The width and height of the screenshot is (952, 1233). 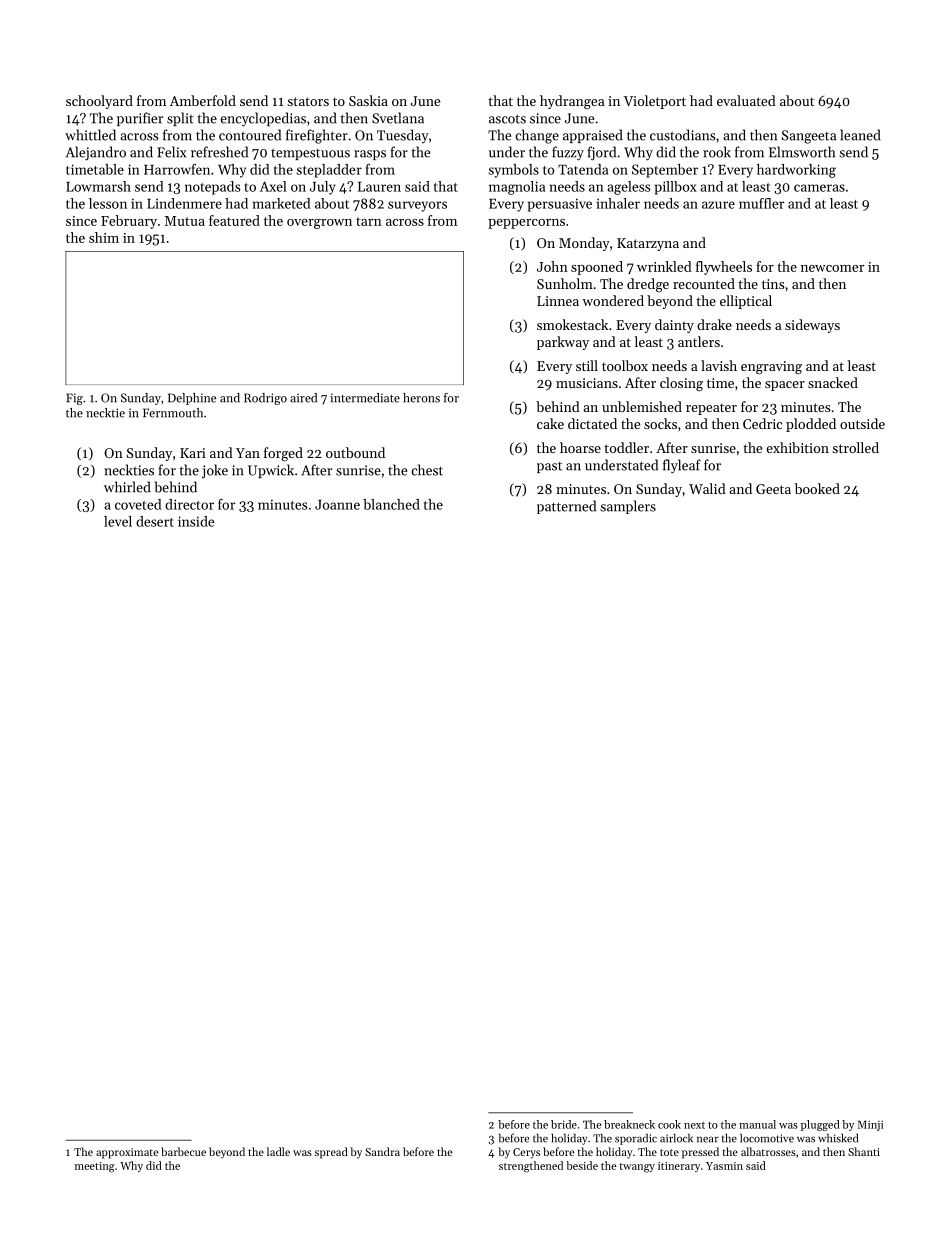 What do you see at coordinates (564, 1124) in the screenshot?
I see `bride` at bounding box center [564, 1124].
